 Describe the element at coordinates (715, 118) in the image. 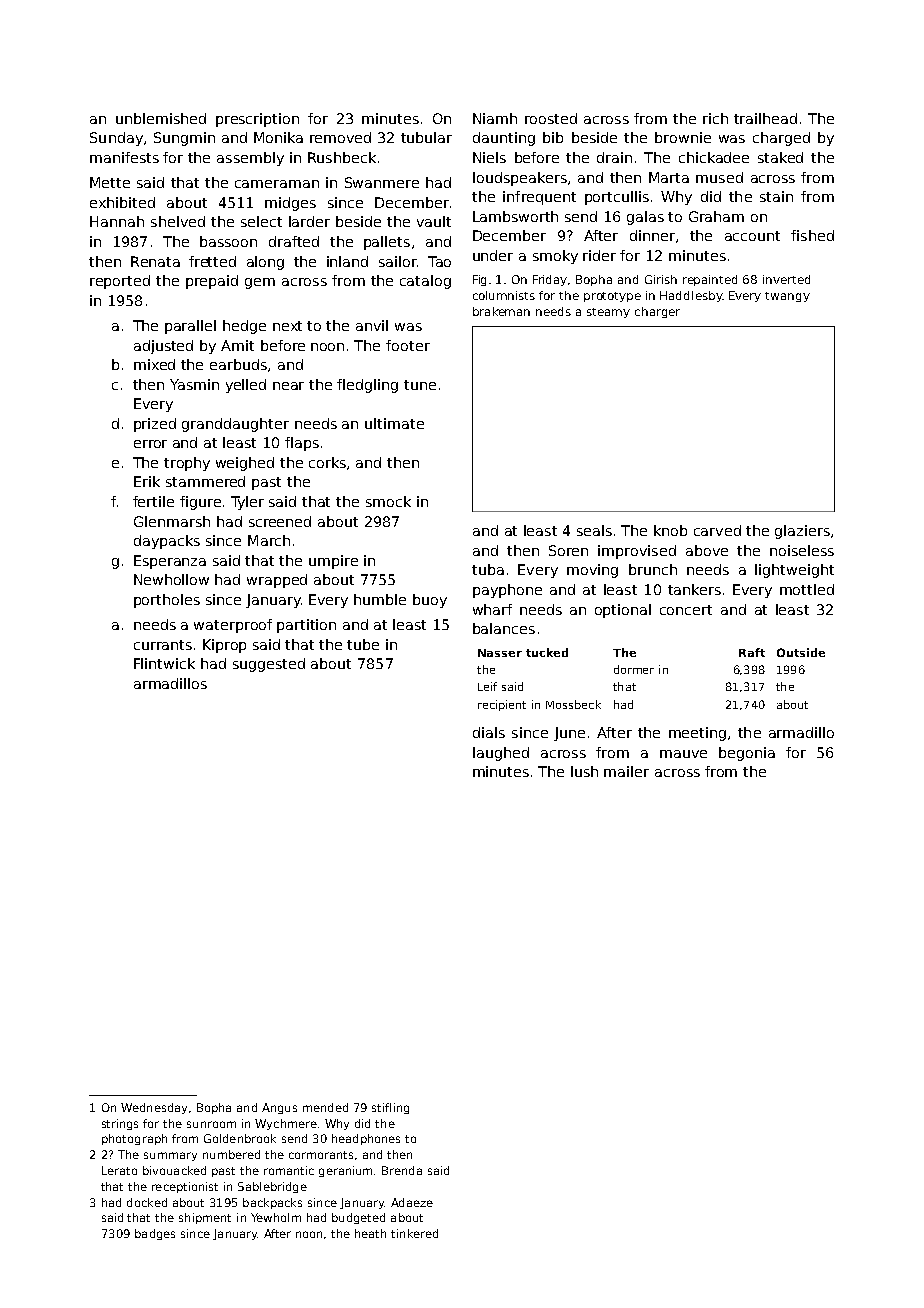

I see `rich` at that location.
